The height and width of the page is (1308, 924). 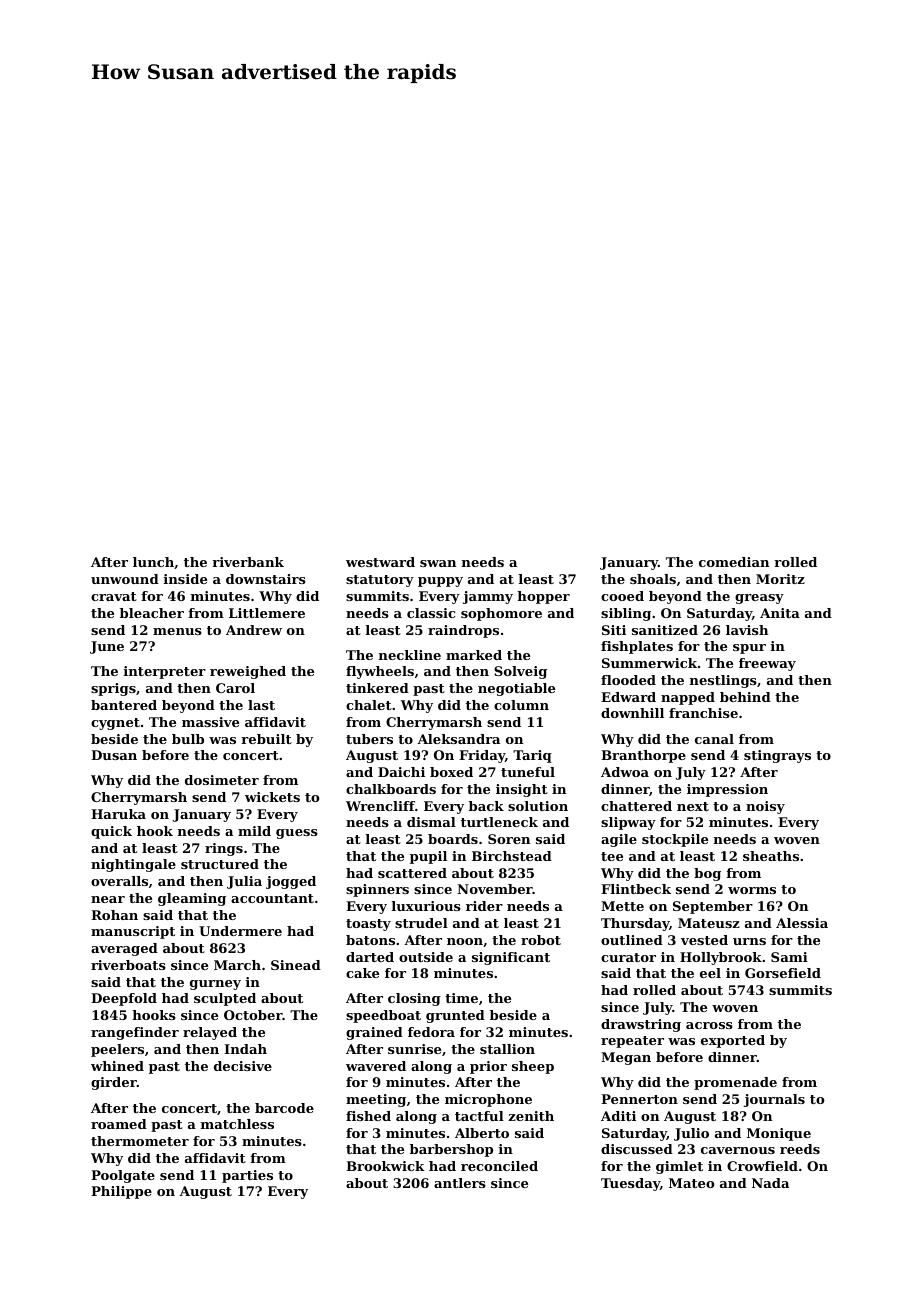 What do you see at coordinates (254, 630) in the page?
I see `Andrew` at bounding box center [254, 630].
